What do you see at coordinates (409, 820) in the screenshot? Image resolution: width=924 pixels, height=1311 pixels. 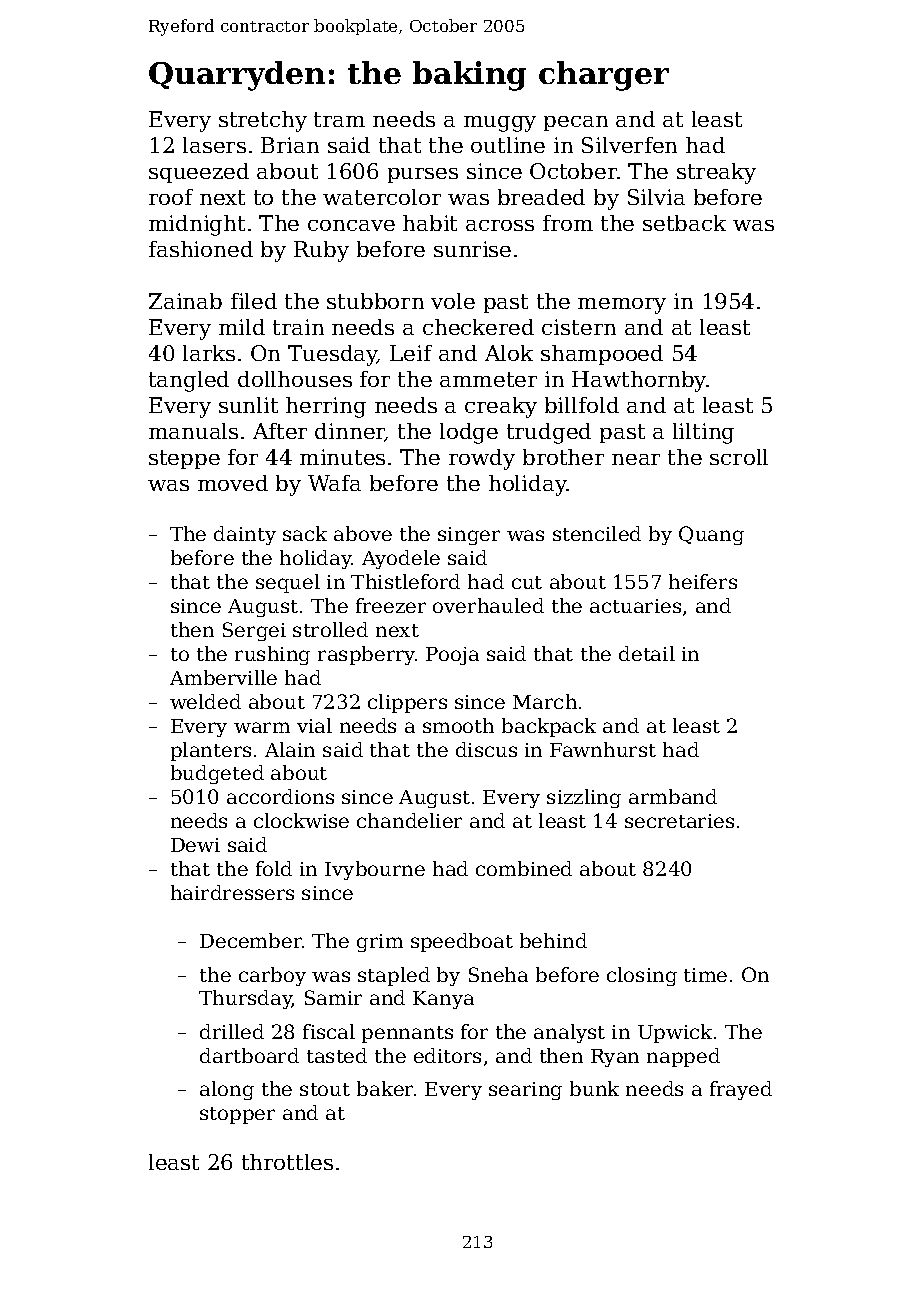 I see `chandelier` at bounding box center [409, 820].
